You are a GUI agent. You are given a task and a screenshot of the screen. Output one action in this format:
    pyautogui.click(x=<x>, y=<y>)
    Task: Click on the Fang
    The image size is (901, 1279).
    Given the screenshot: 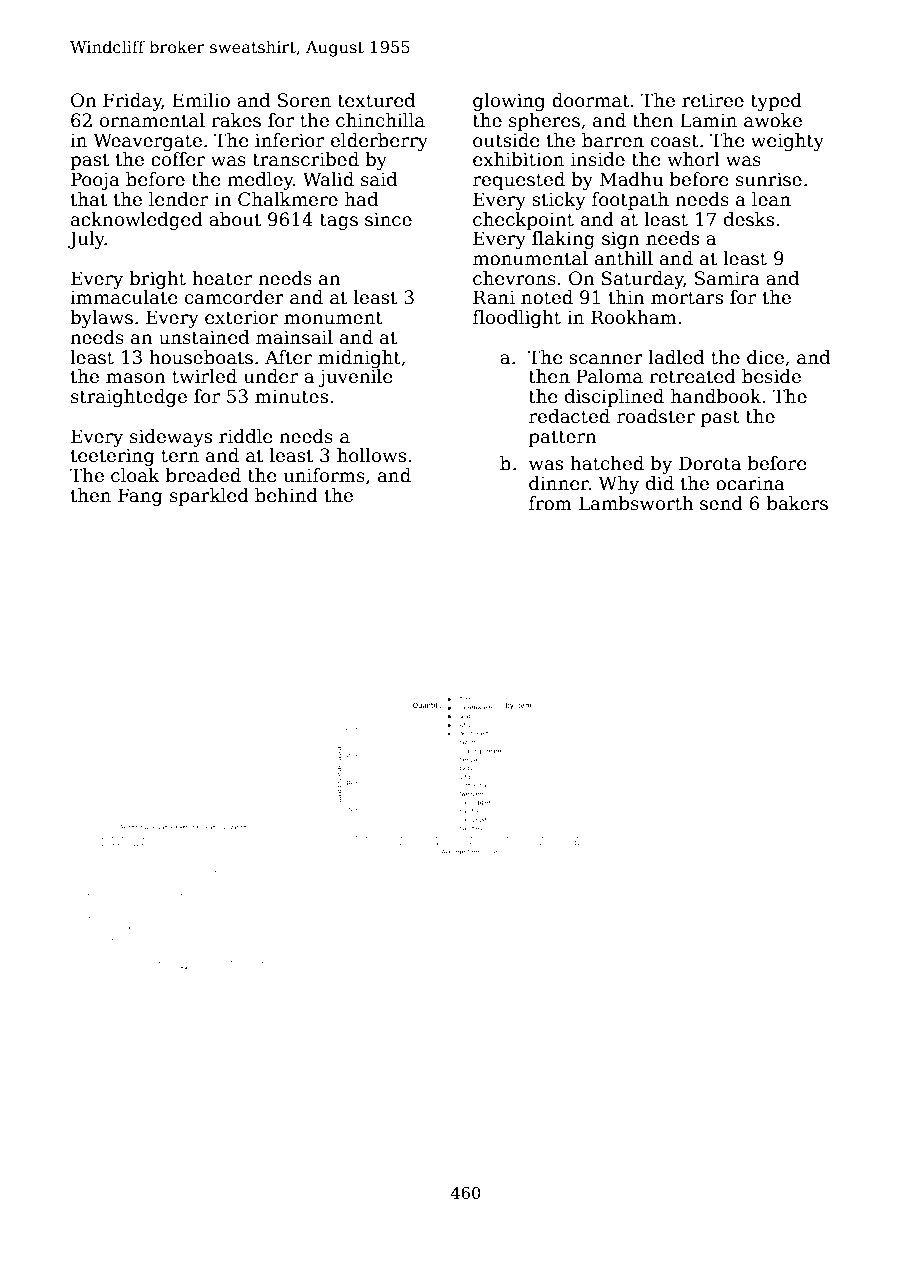 What is the action you would take?
    pyautogui.click(x=140, y=497)
